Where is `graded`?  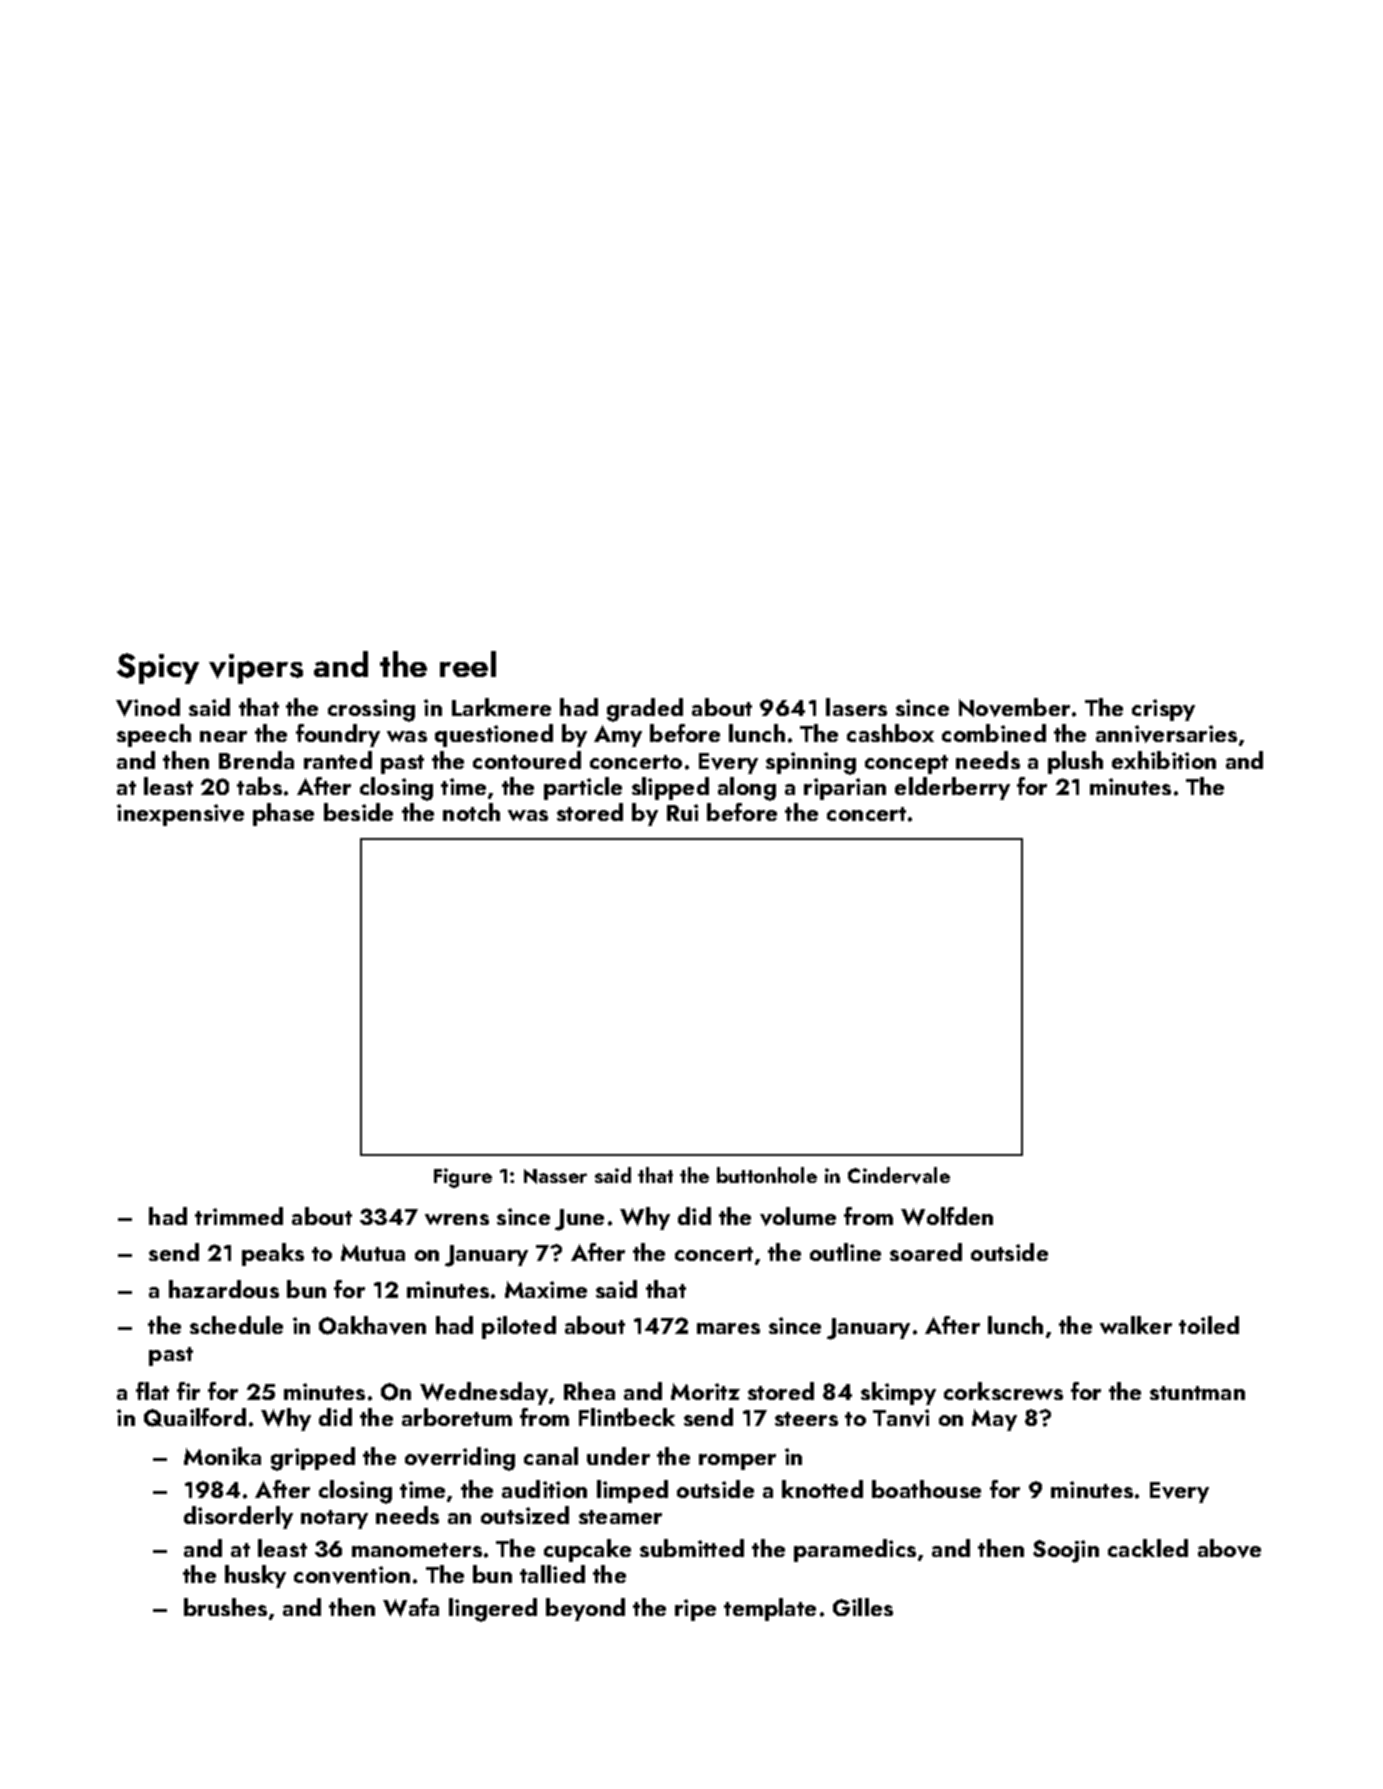 graded is located at coordinates (645, 710).
